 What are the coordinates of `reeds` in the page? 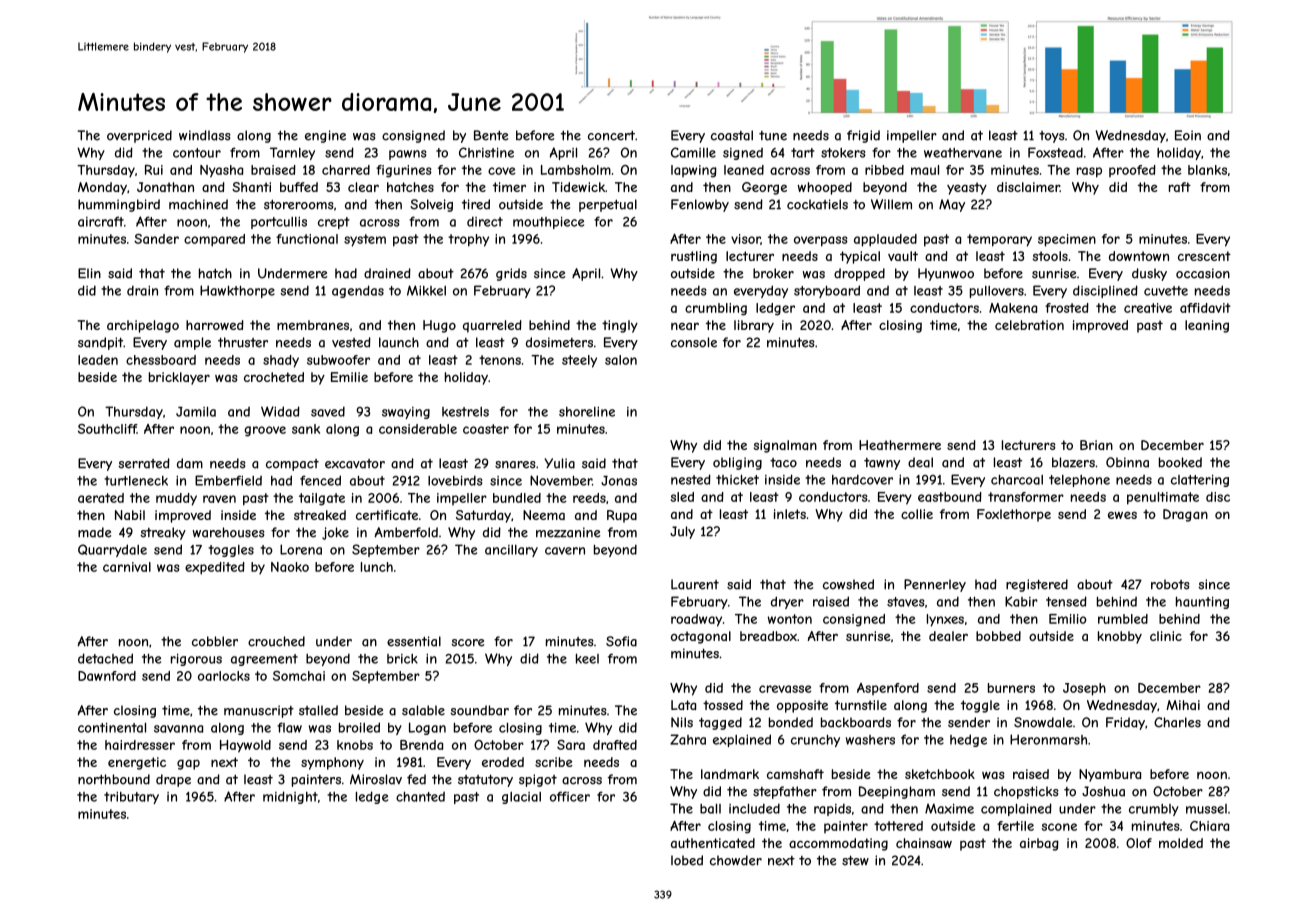 It's located at (589, 498).
